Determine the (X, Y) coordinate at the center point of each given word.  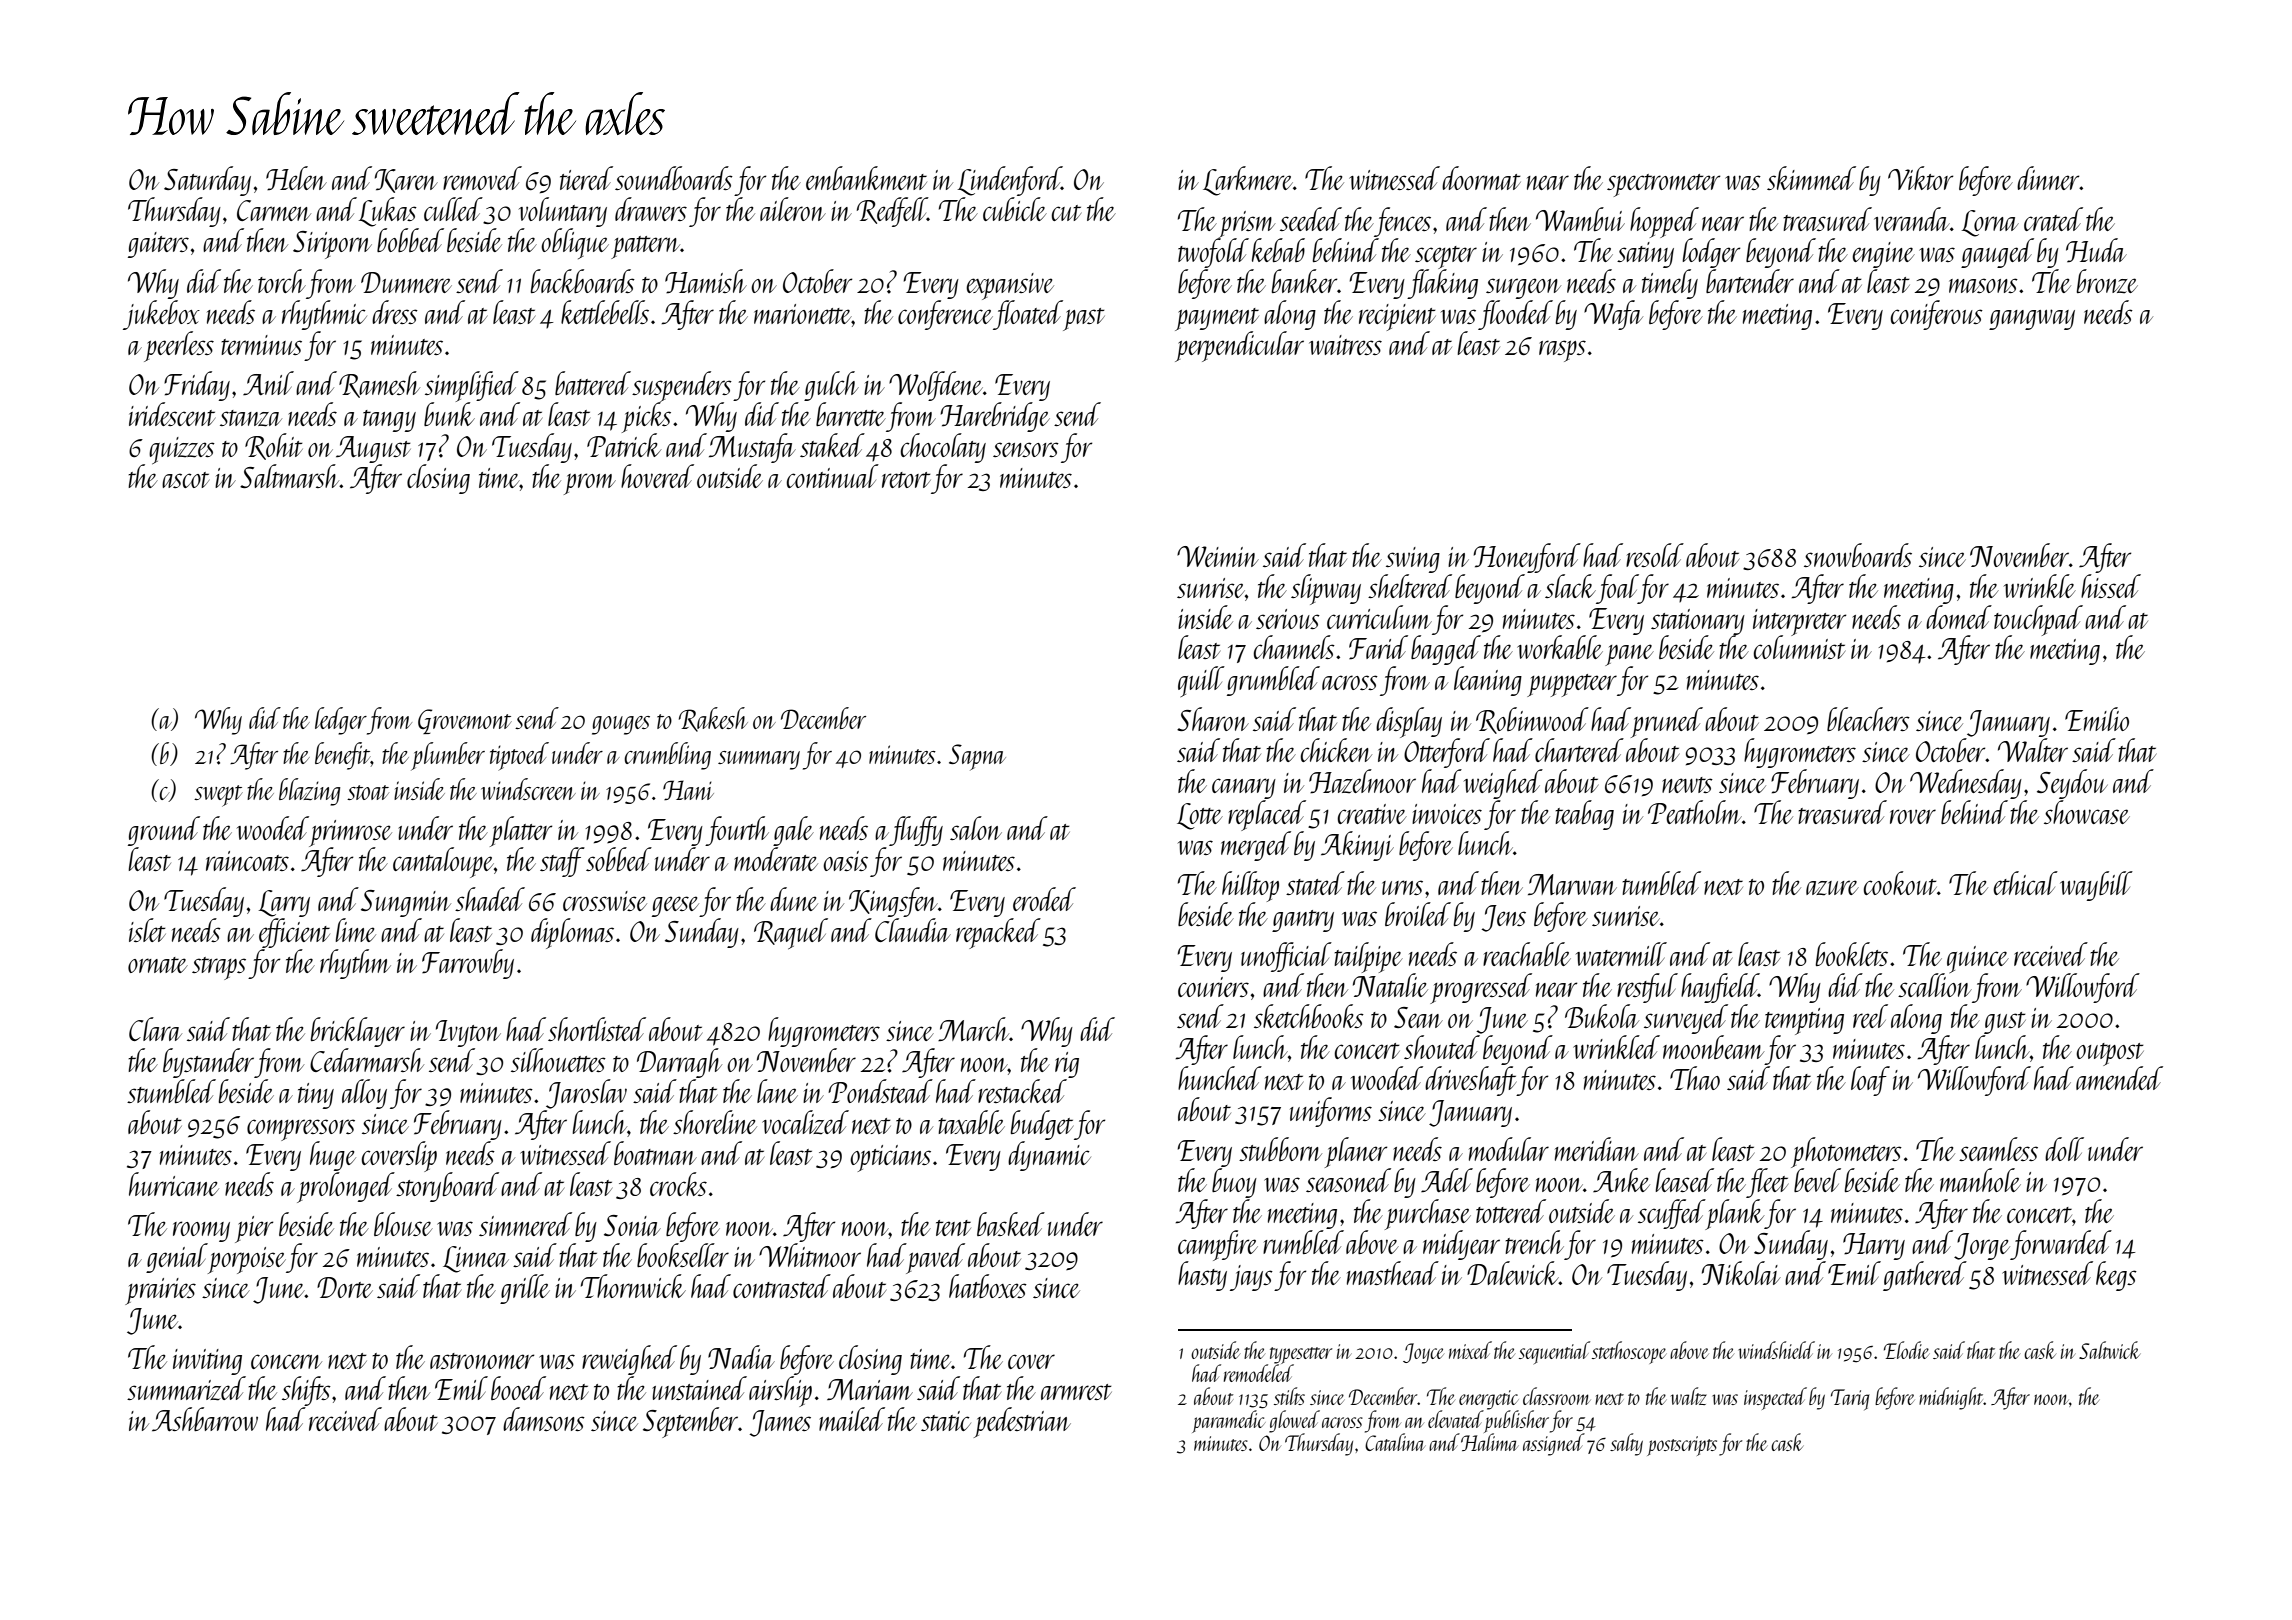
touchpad (2038, 620)
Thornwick (633, 1286)
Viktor (1920, 178)
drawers (651, 209)
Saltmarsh (290, 476)
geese (676, 906)
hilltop (1250, 886)
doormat (1481, 178)
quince (1978, 959)
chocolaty (943, 448)
